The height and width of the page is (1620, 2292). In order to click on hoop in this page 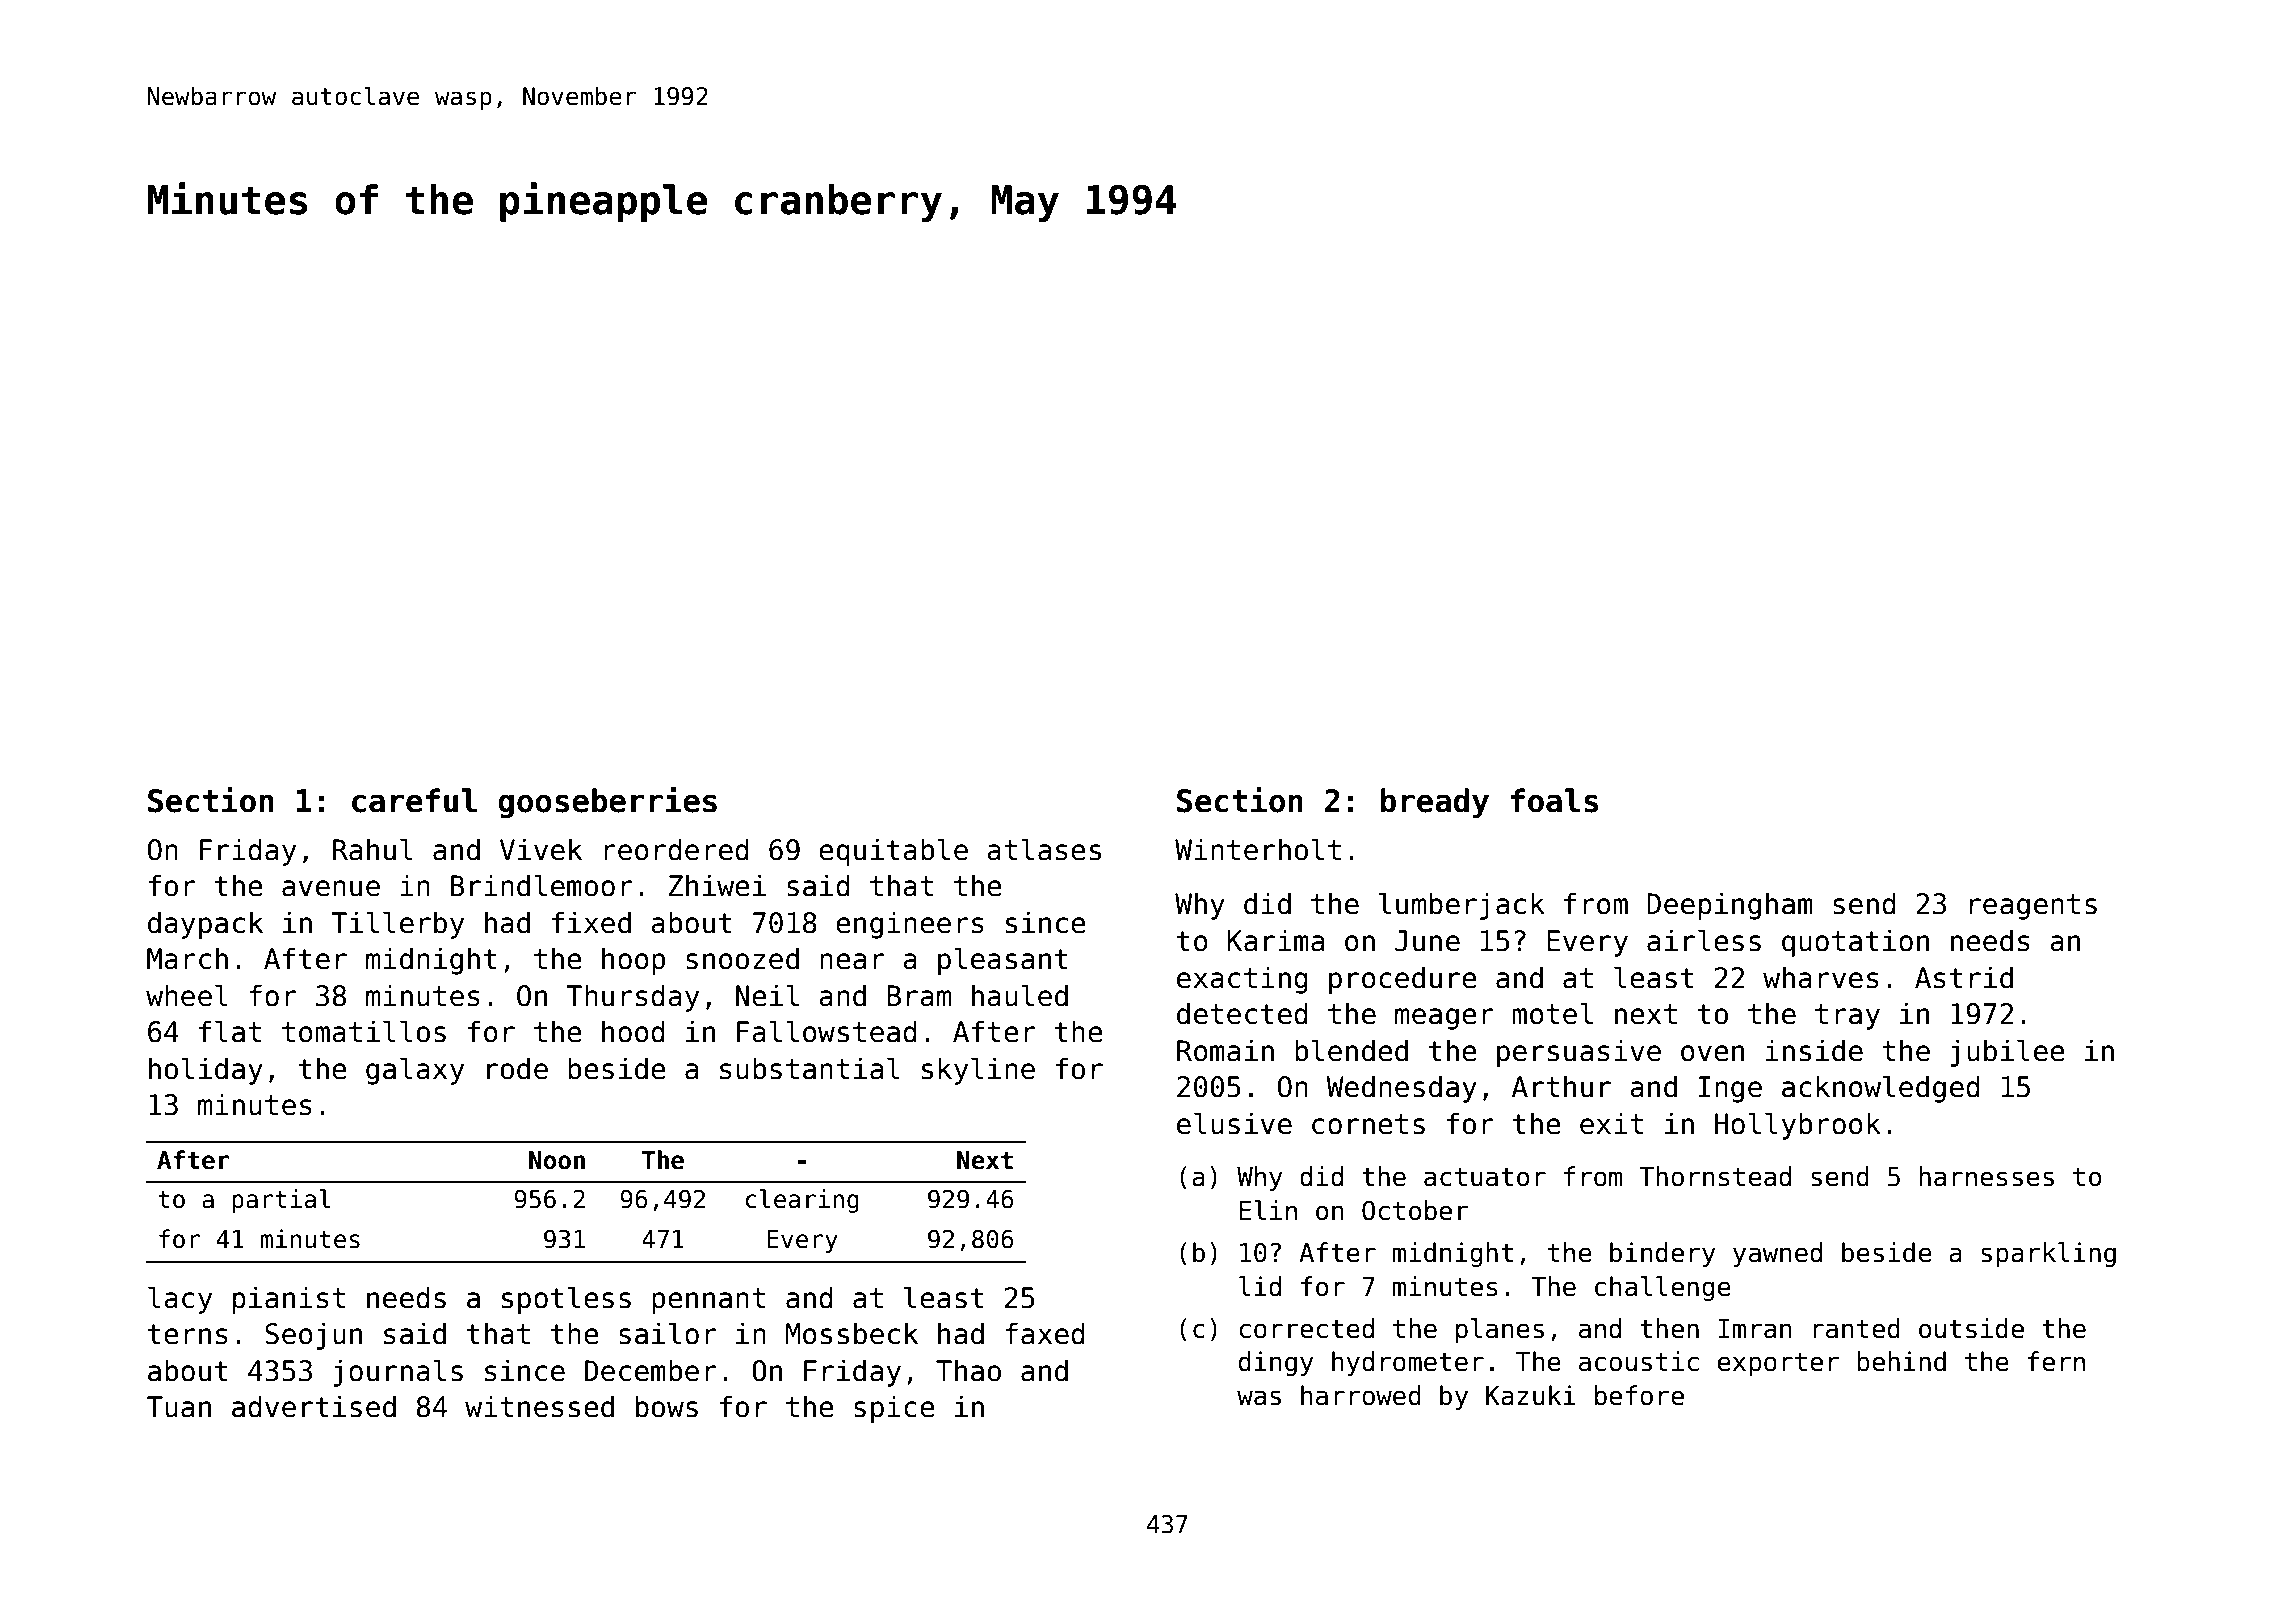, I will do `click(633, 961)`.
